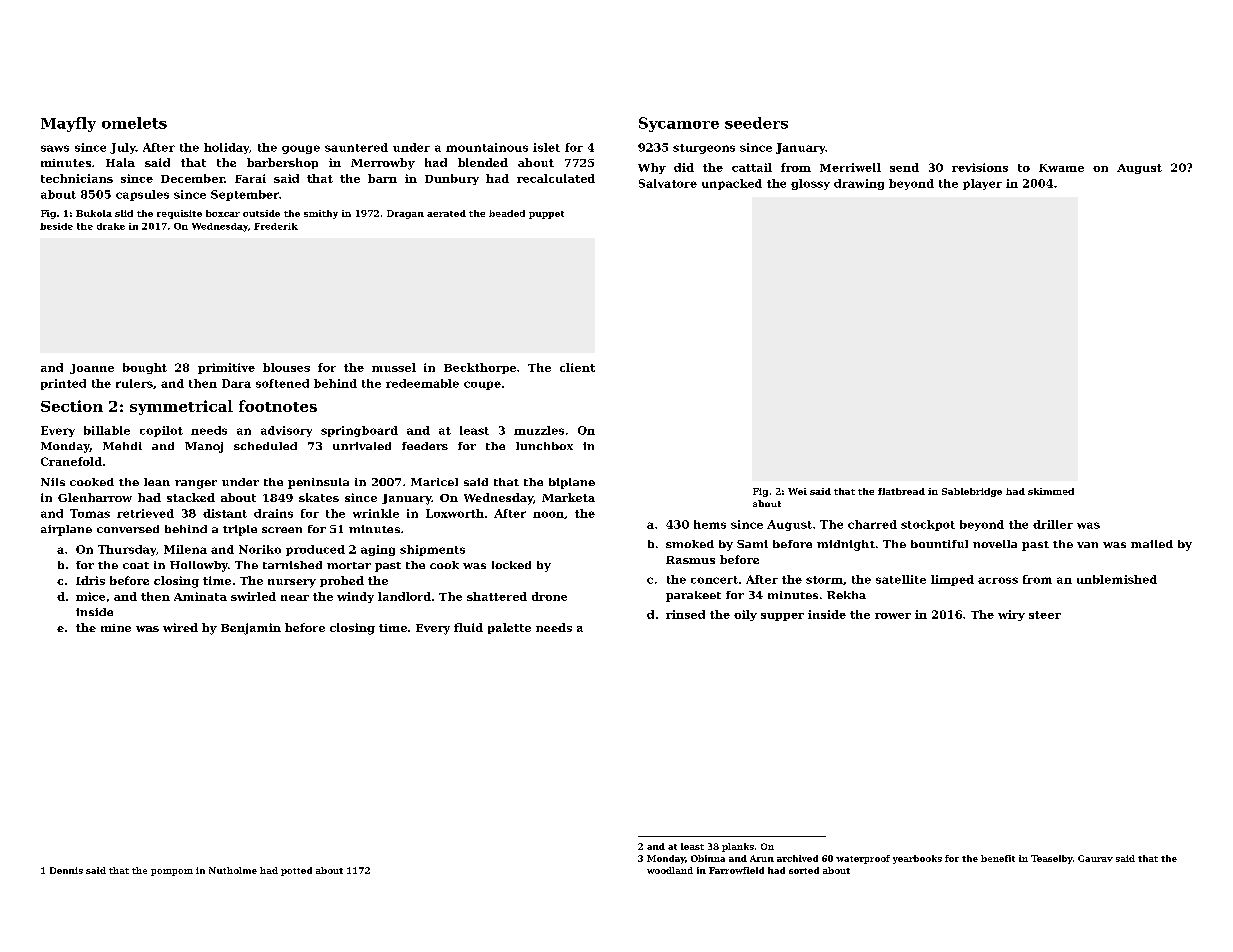 The image size is (1233, 952). I want to click on gouge, so click(301, 149).
